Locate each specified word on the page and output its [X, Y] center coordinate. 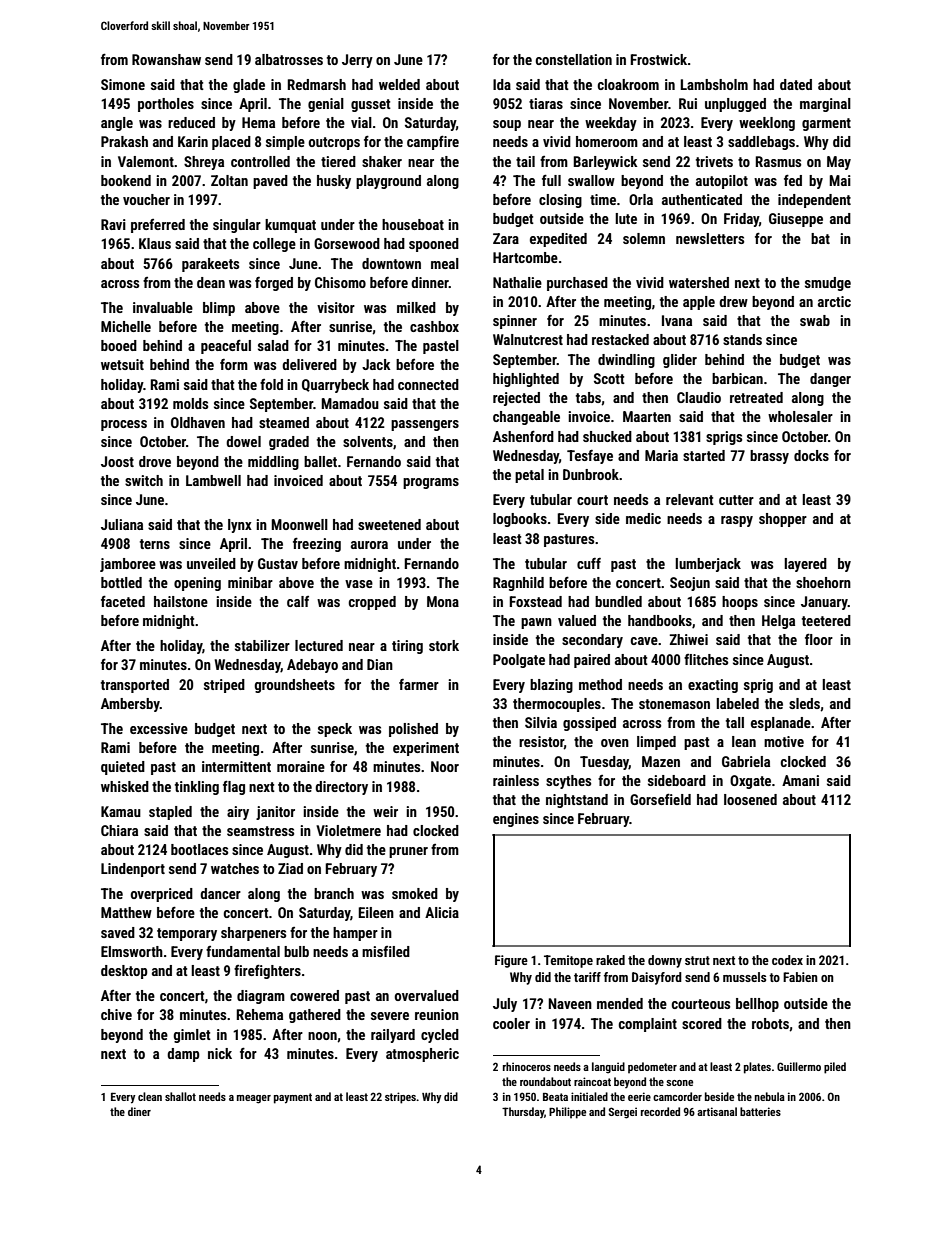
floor [819, 639]
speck [335, 730]
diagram [261, 997]
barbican [737, 378]
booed [119, 345]
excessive [159, 728]
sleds [804, 703]
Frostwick [658, 59]
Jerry [357, 61]
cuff [589, 563]
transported [135, 686]
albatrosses [289, 59]
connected [428, 384]
